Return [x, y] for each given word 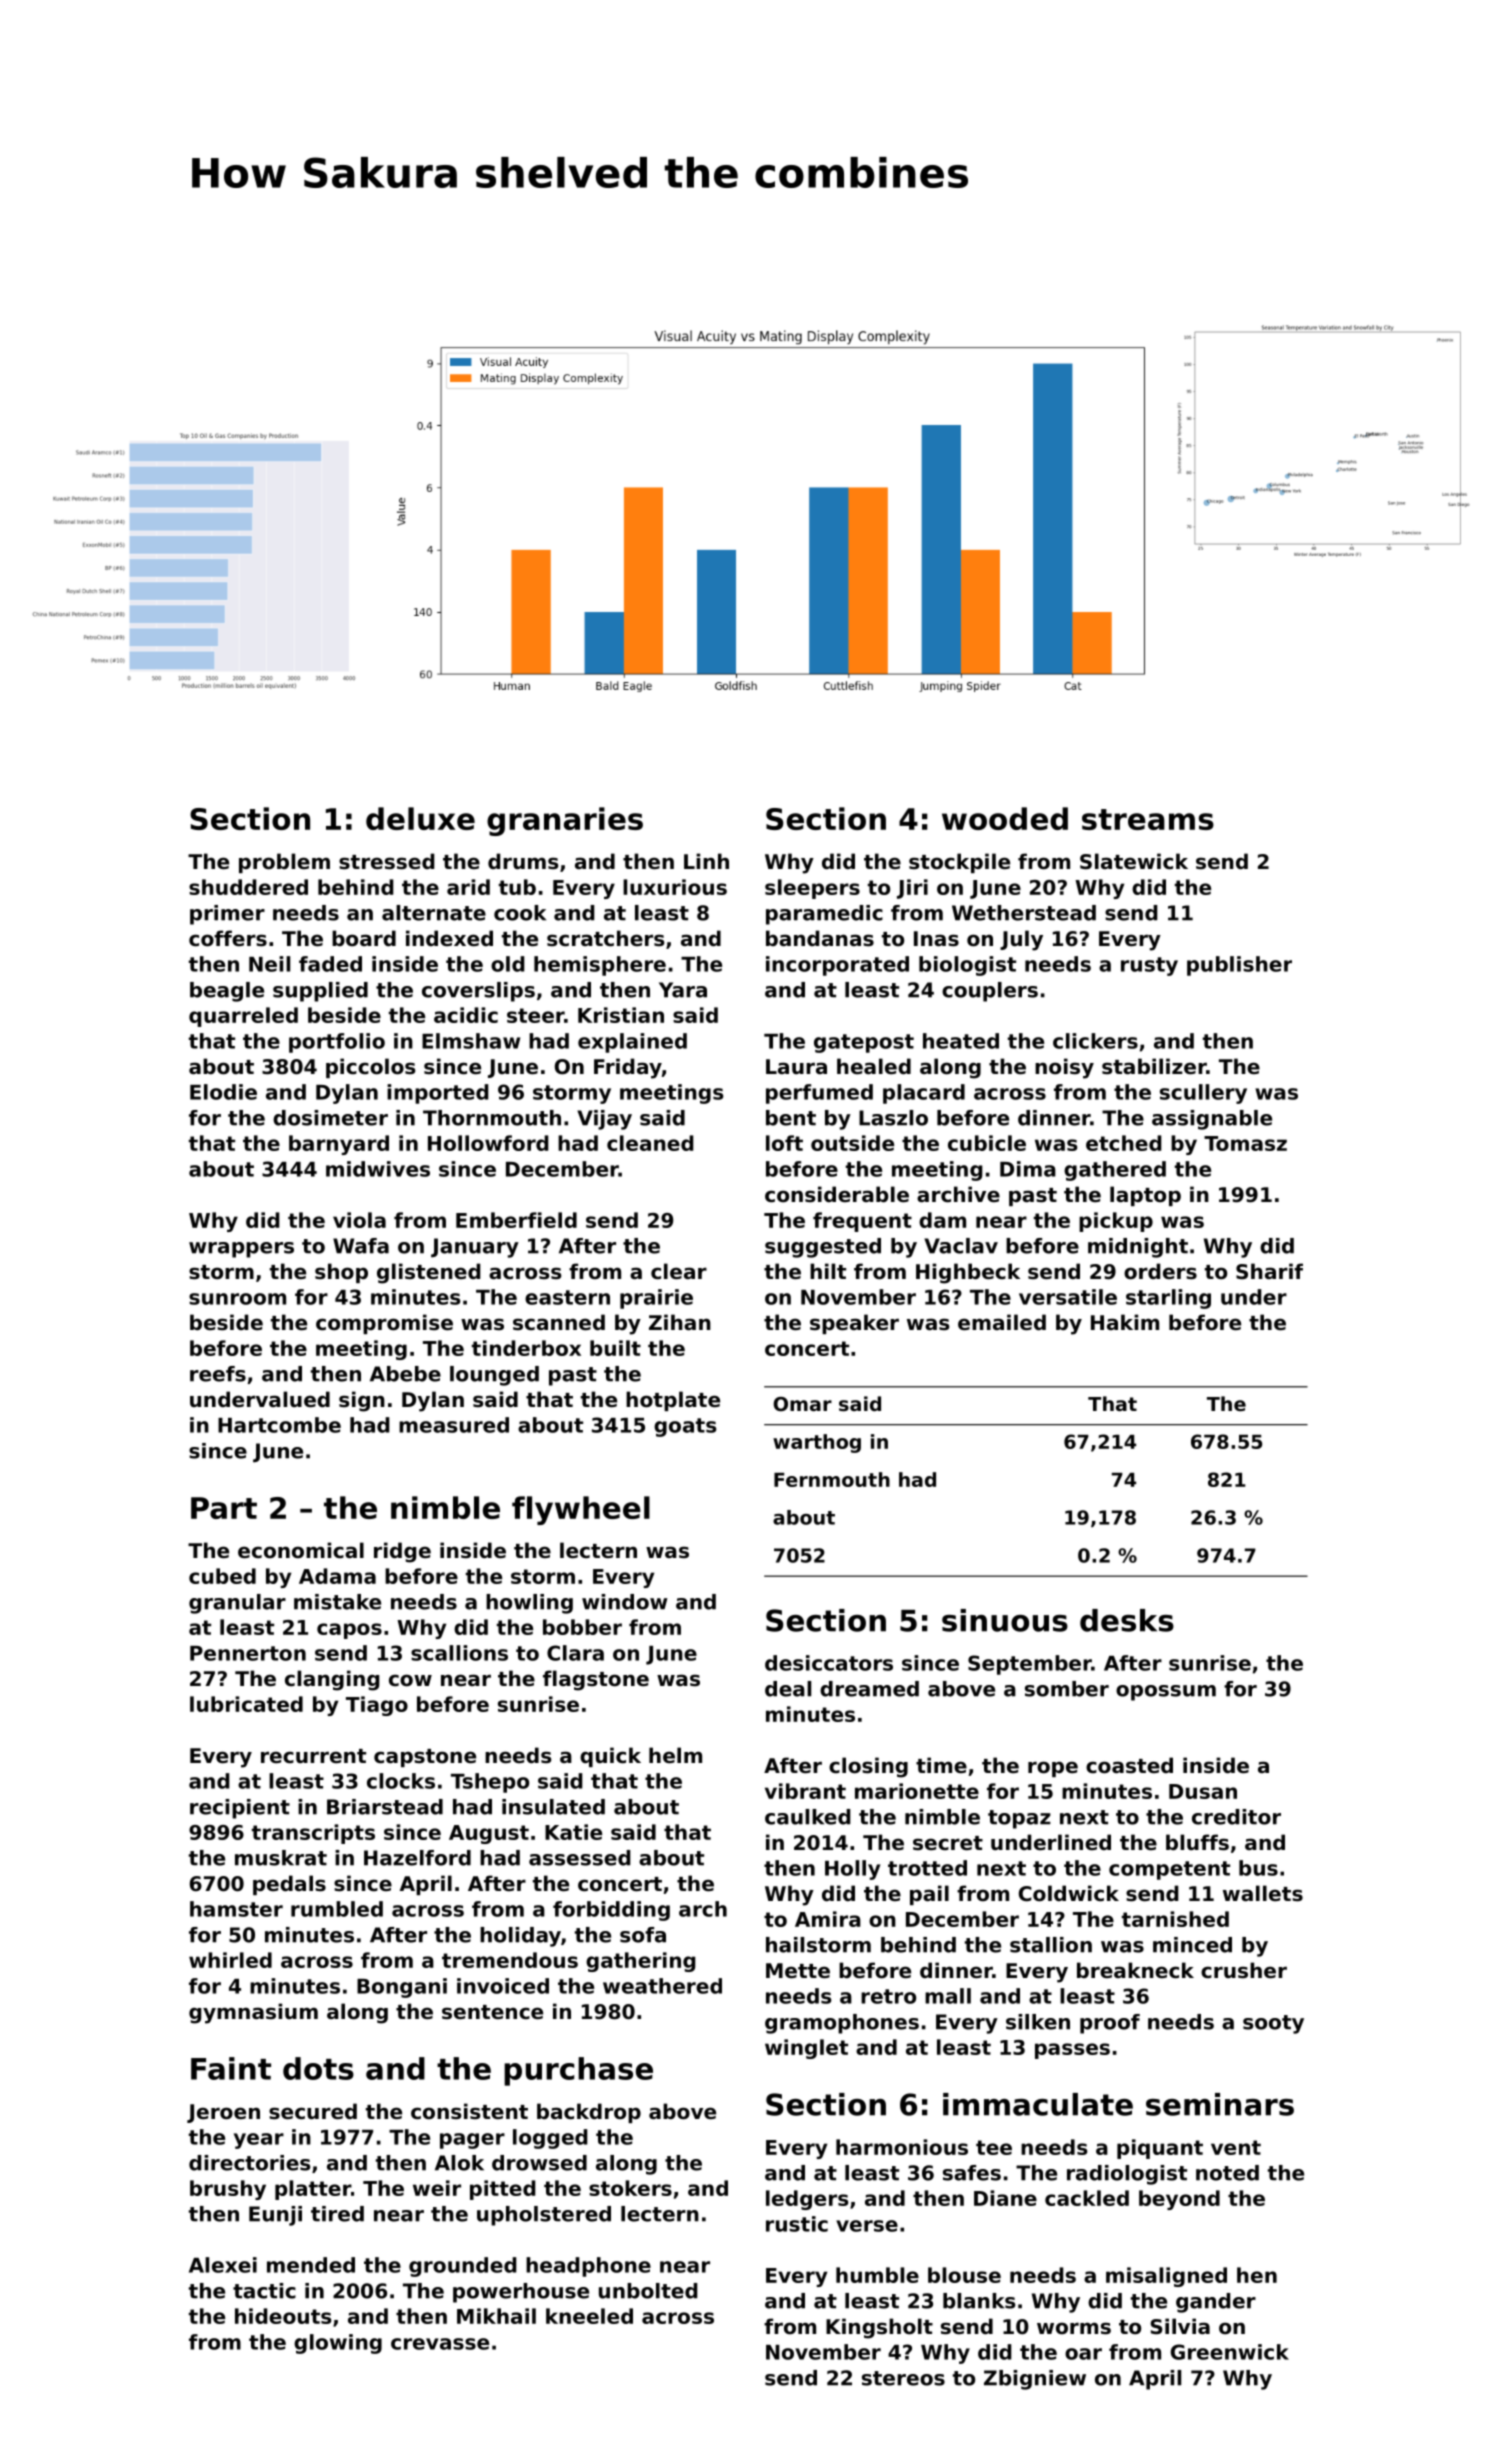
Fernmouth [832, 1479]
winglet [806, 2049]
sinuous [1005, 1620]
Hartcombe [279, 1425]
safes [972, 2173]
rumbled [337, 1909]
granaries [565, 821]
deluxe [420, 818]
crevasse [440, 2344]
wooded [1005, 818]
